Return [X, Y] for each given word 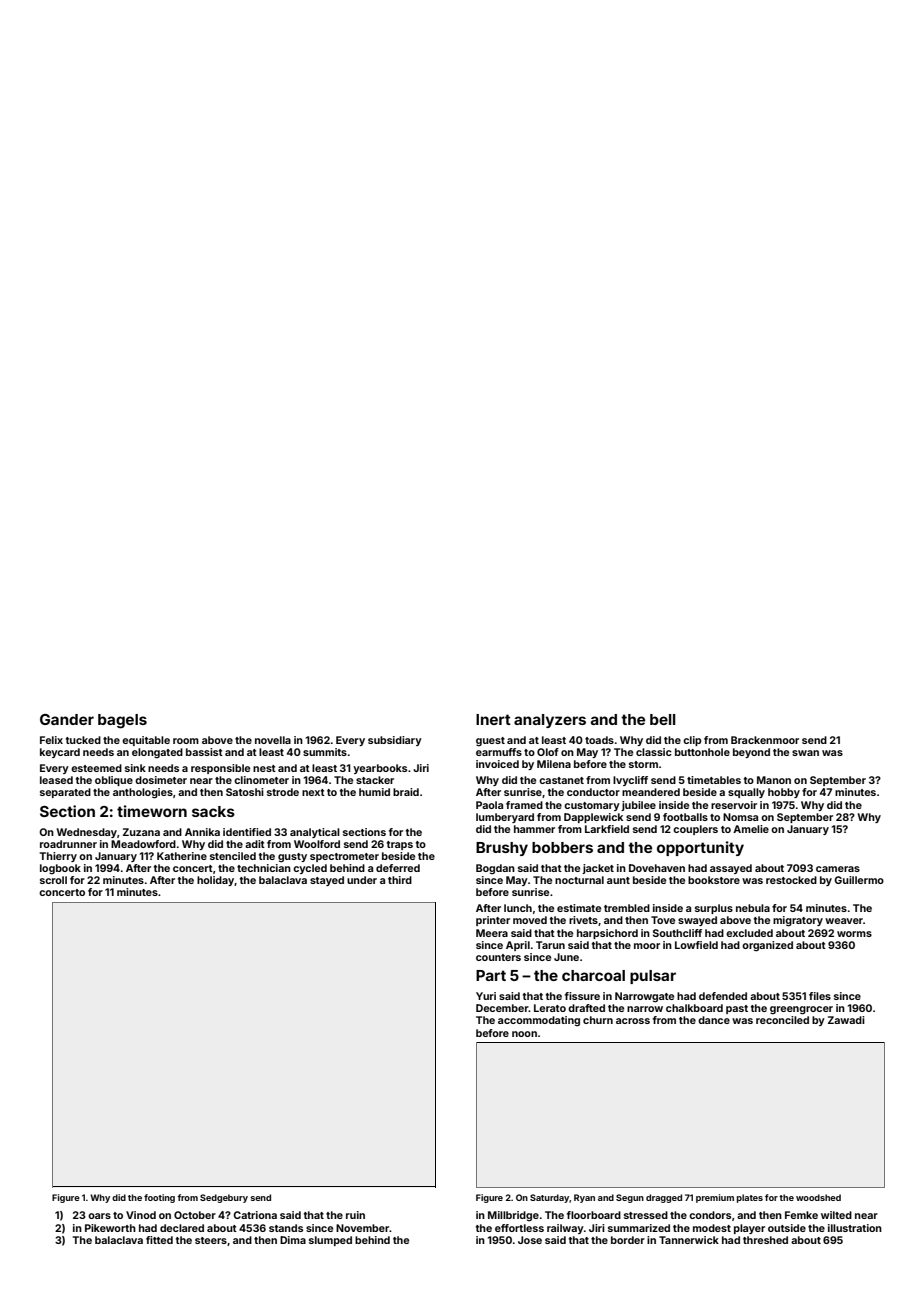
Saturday [550, 1198]
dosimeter [161, 780]
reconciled [782, 1020]
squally [746, 793]
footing [159, 1198]
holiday [215, 881]
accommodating [539, 1021]
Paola [489, 805]
